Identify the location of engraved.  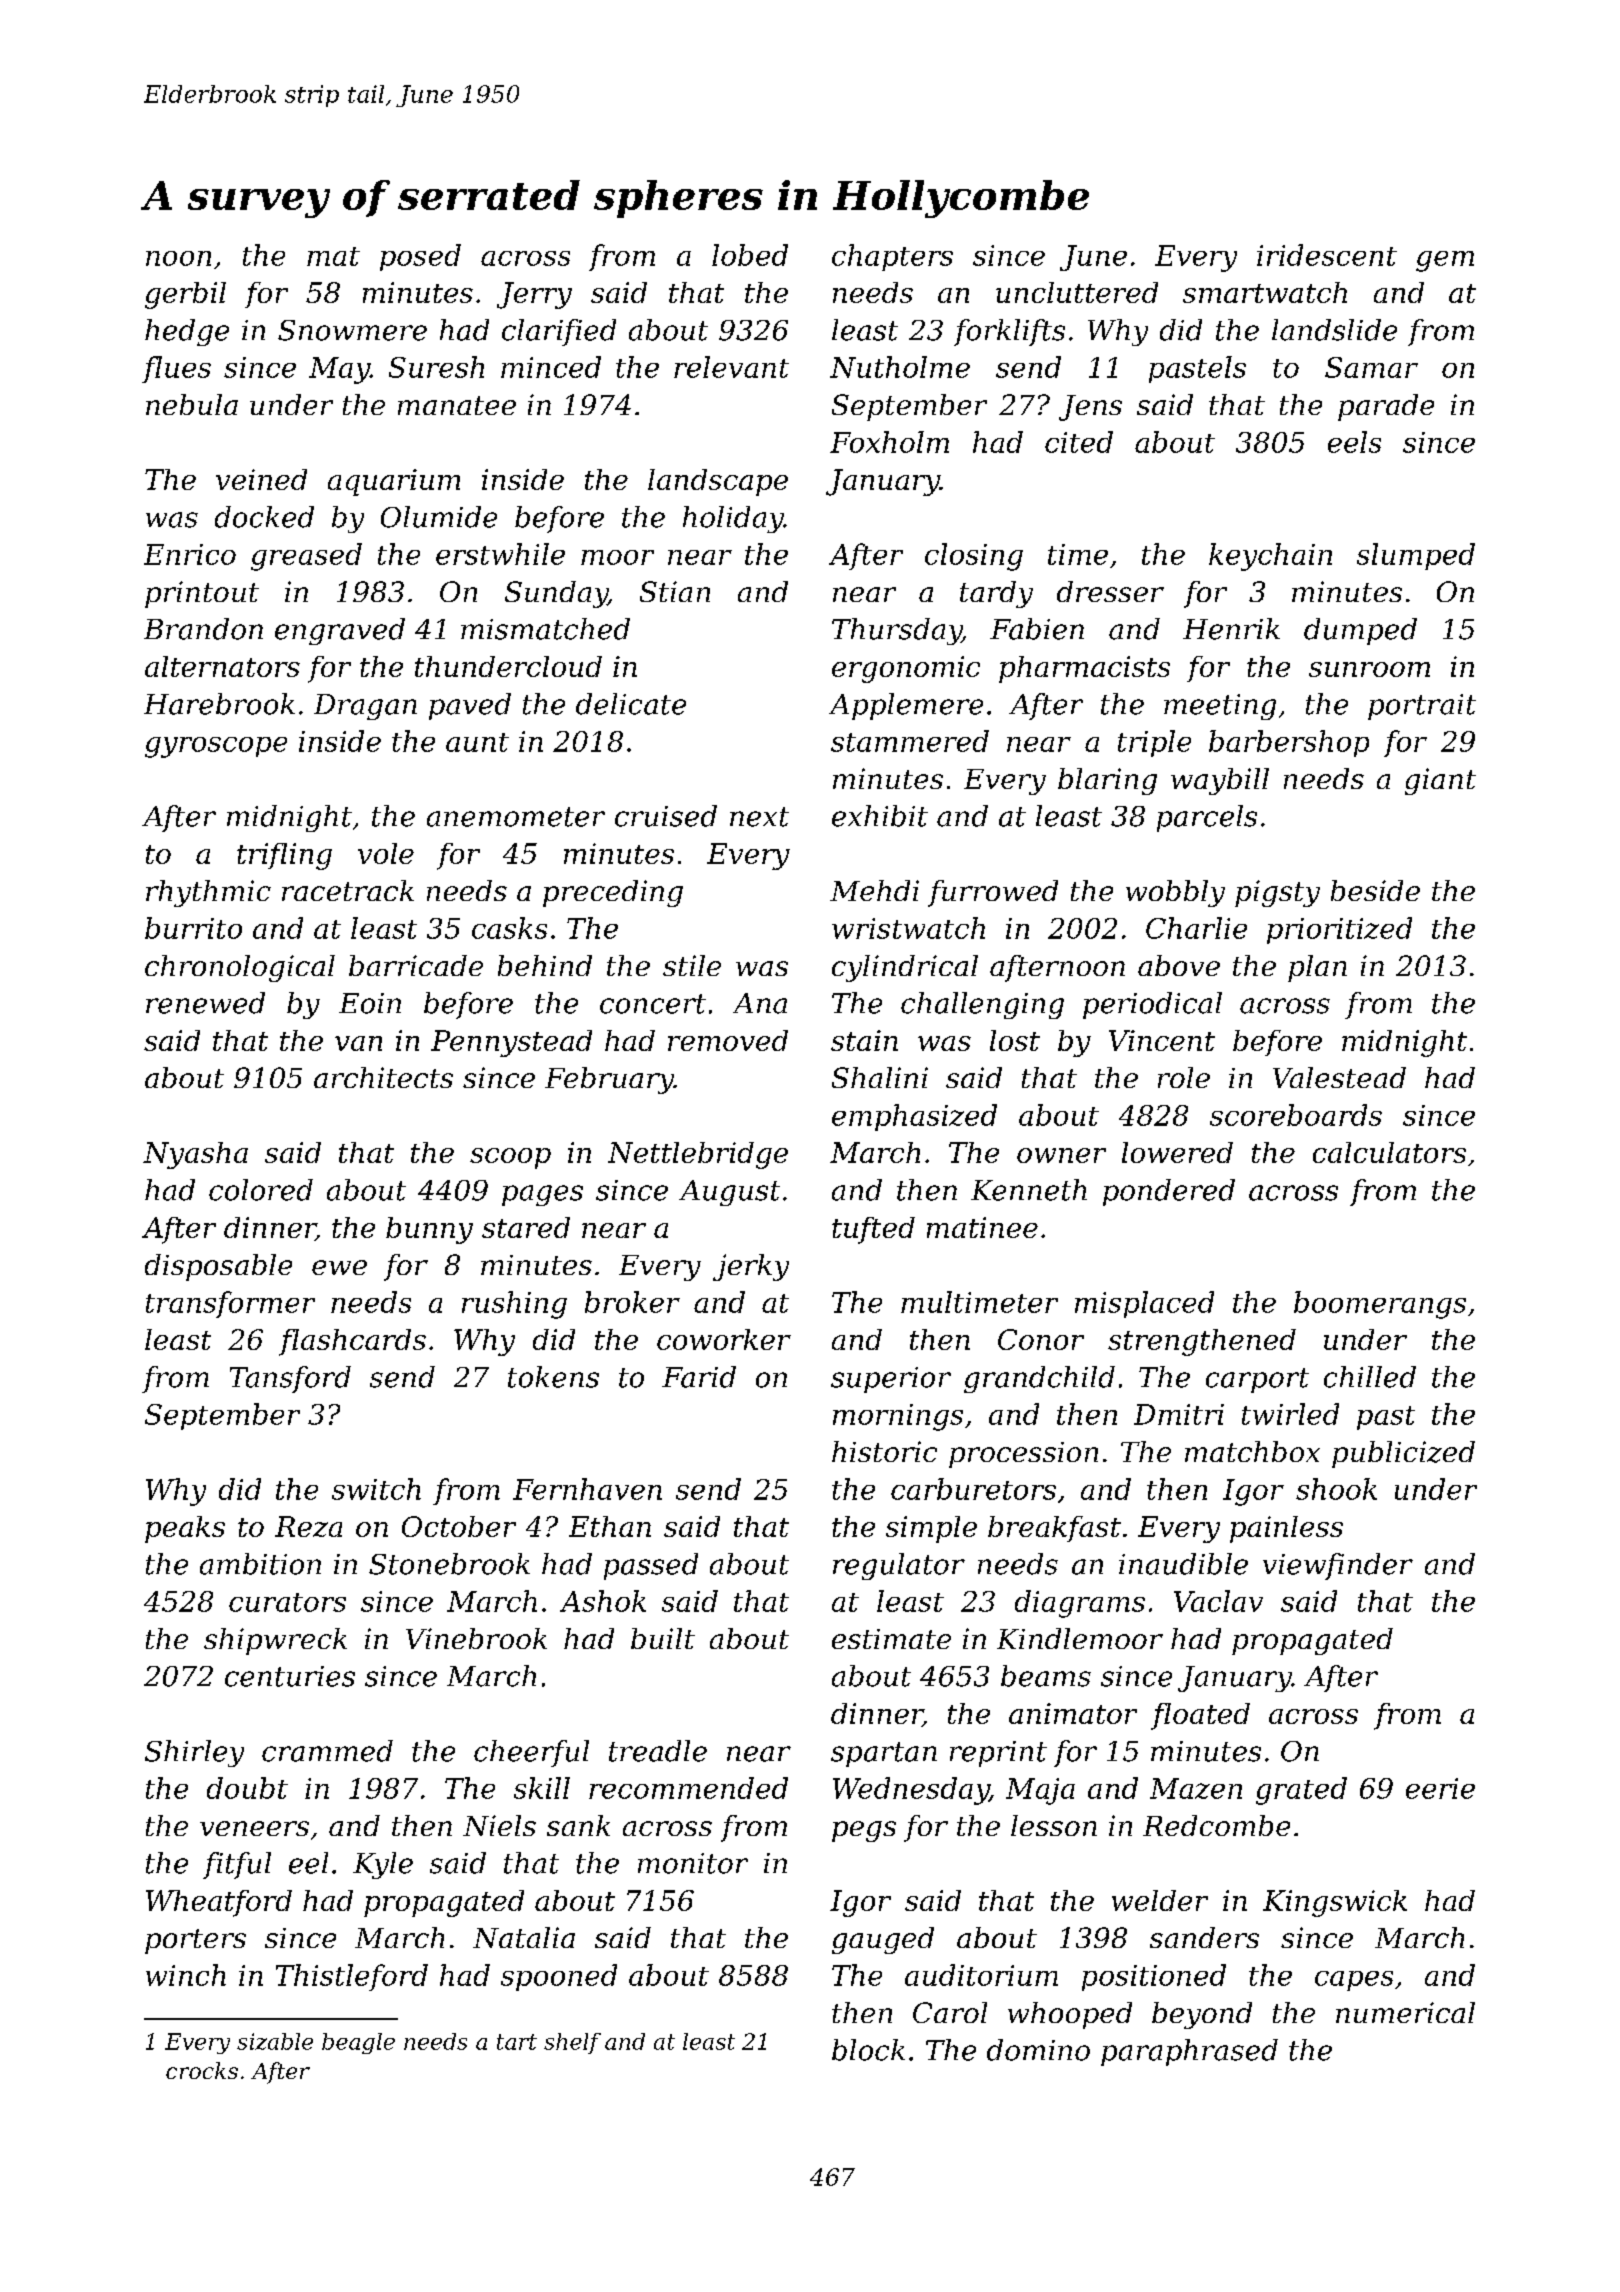
(340, 631).
